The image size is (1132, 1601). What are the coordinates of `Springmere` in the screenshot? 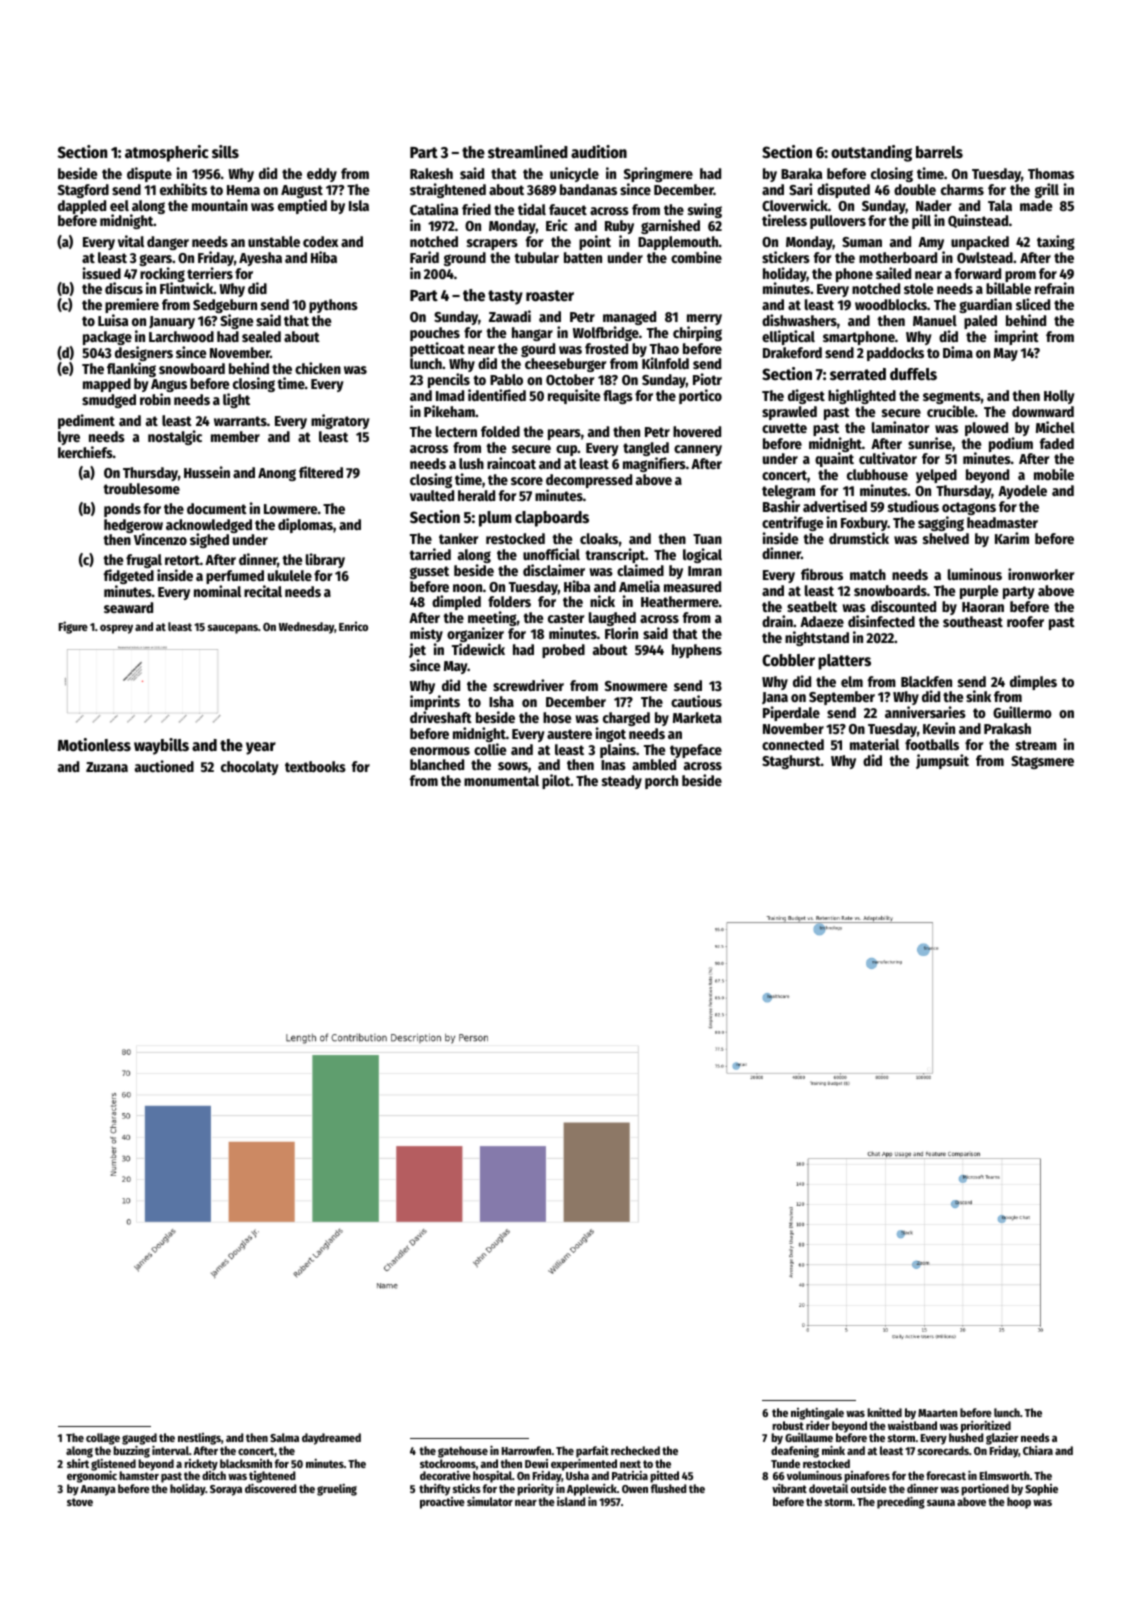 It's located at (658, 174).
